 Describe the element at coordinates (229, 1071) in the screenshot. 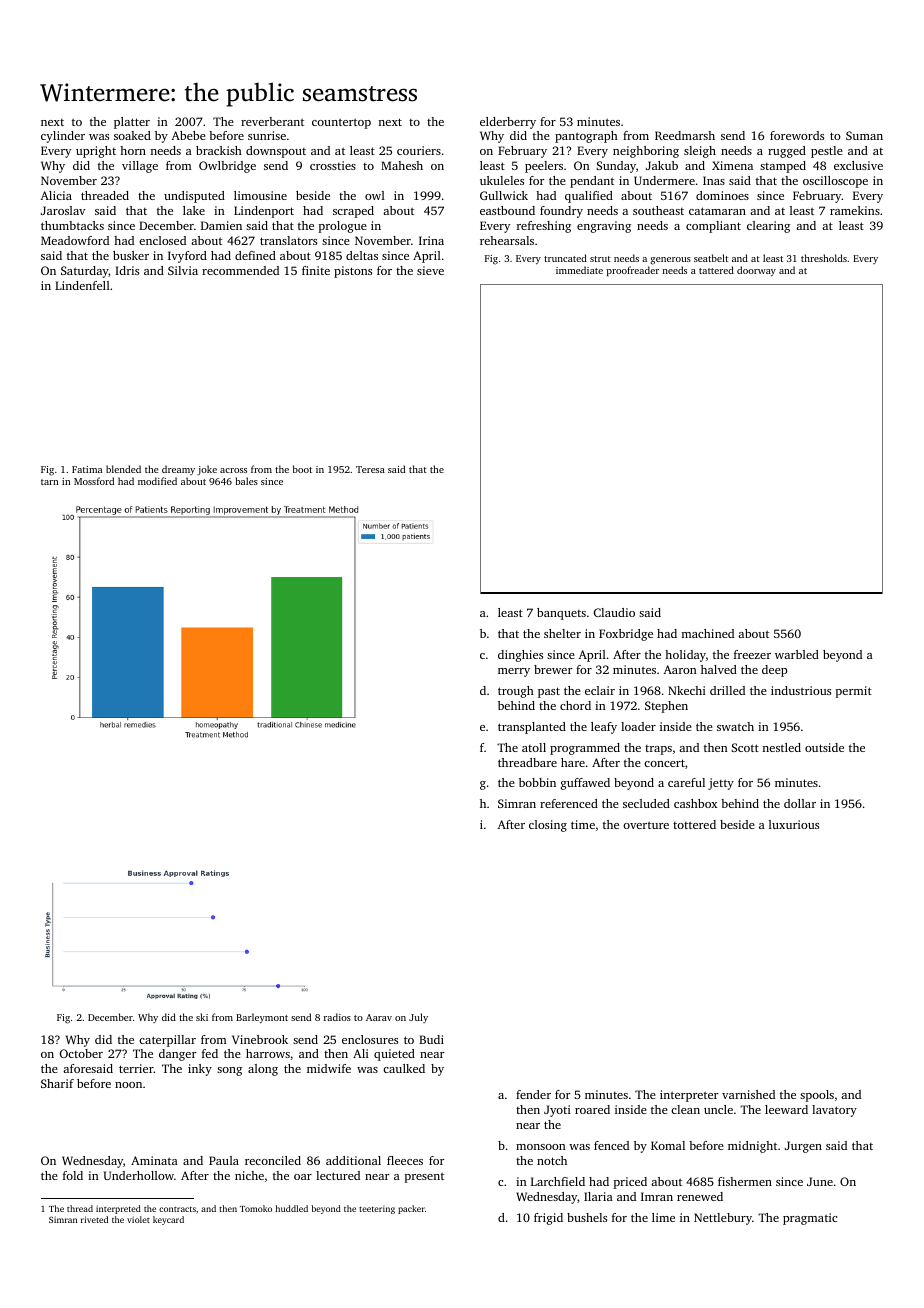

I see `song` at that location.
